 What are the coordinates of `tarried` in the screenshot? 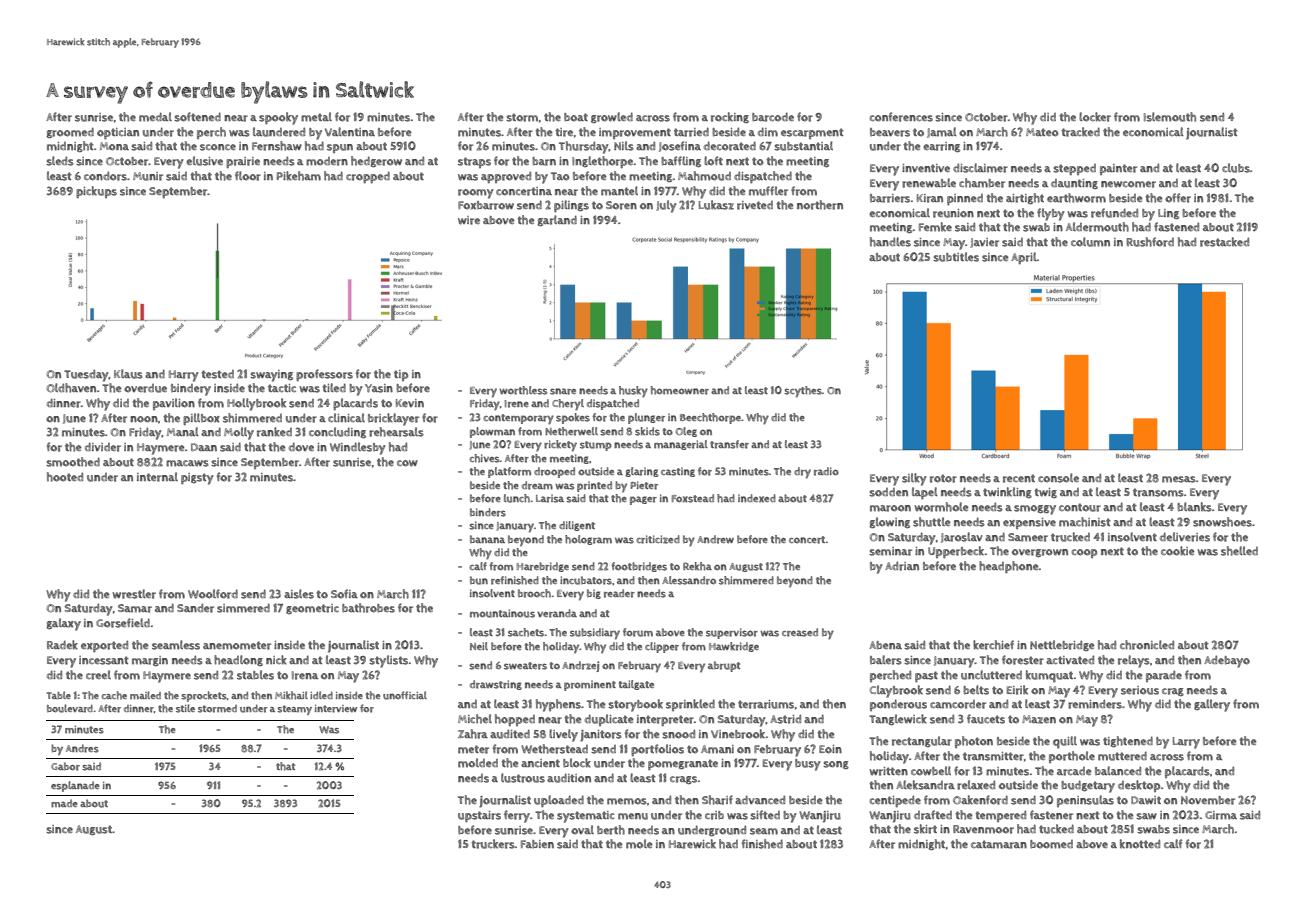 It's located at (691, 132).
